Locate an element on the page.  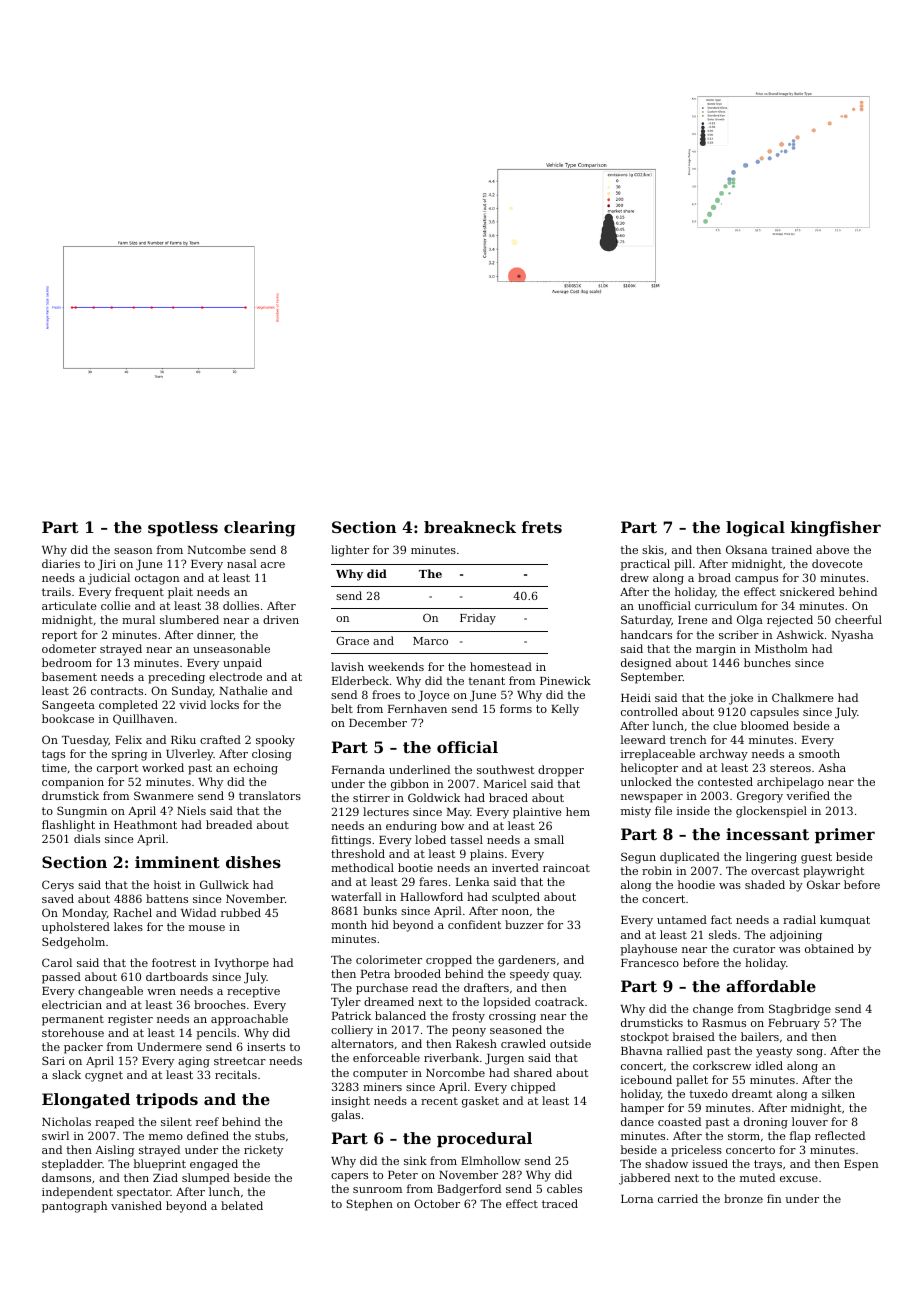
logical is located at coordinates (755, 529).
